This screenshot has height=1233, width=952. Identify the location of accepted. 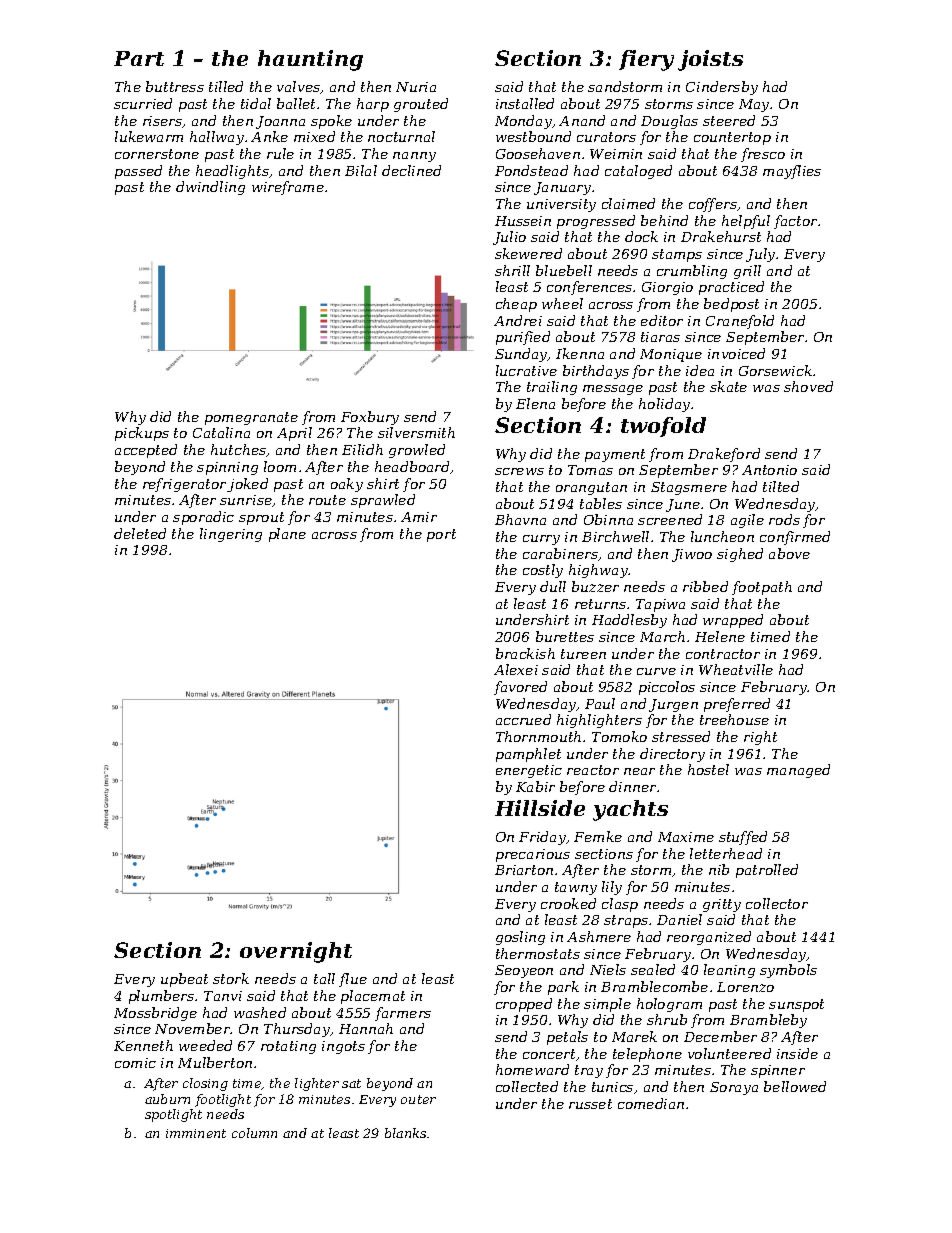
(146, 451).
